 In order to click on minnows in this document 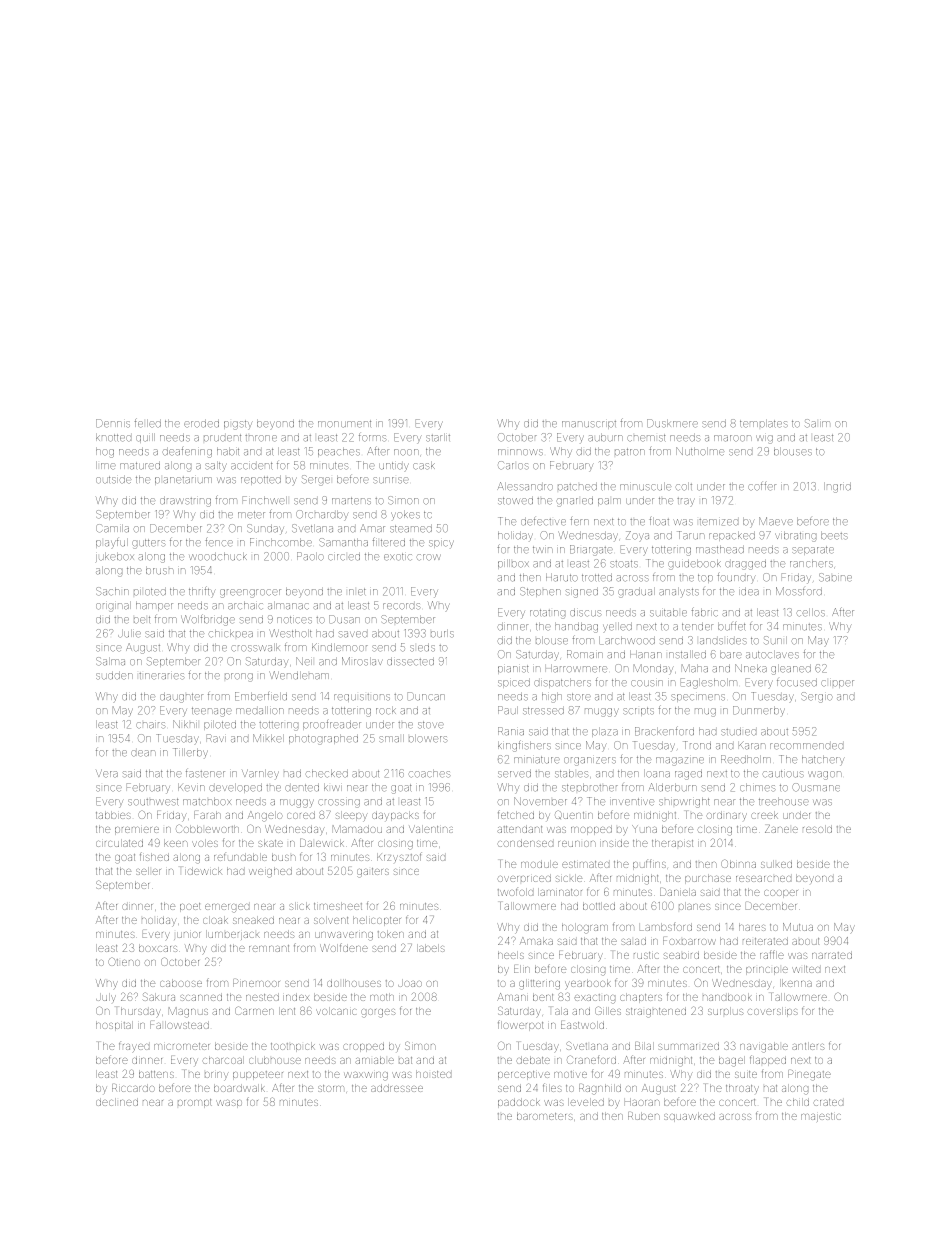, I will do `click(520, 452)`.
